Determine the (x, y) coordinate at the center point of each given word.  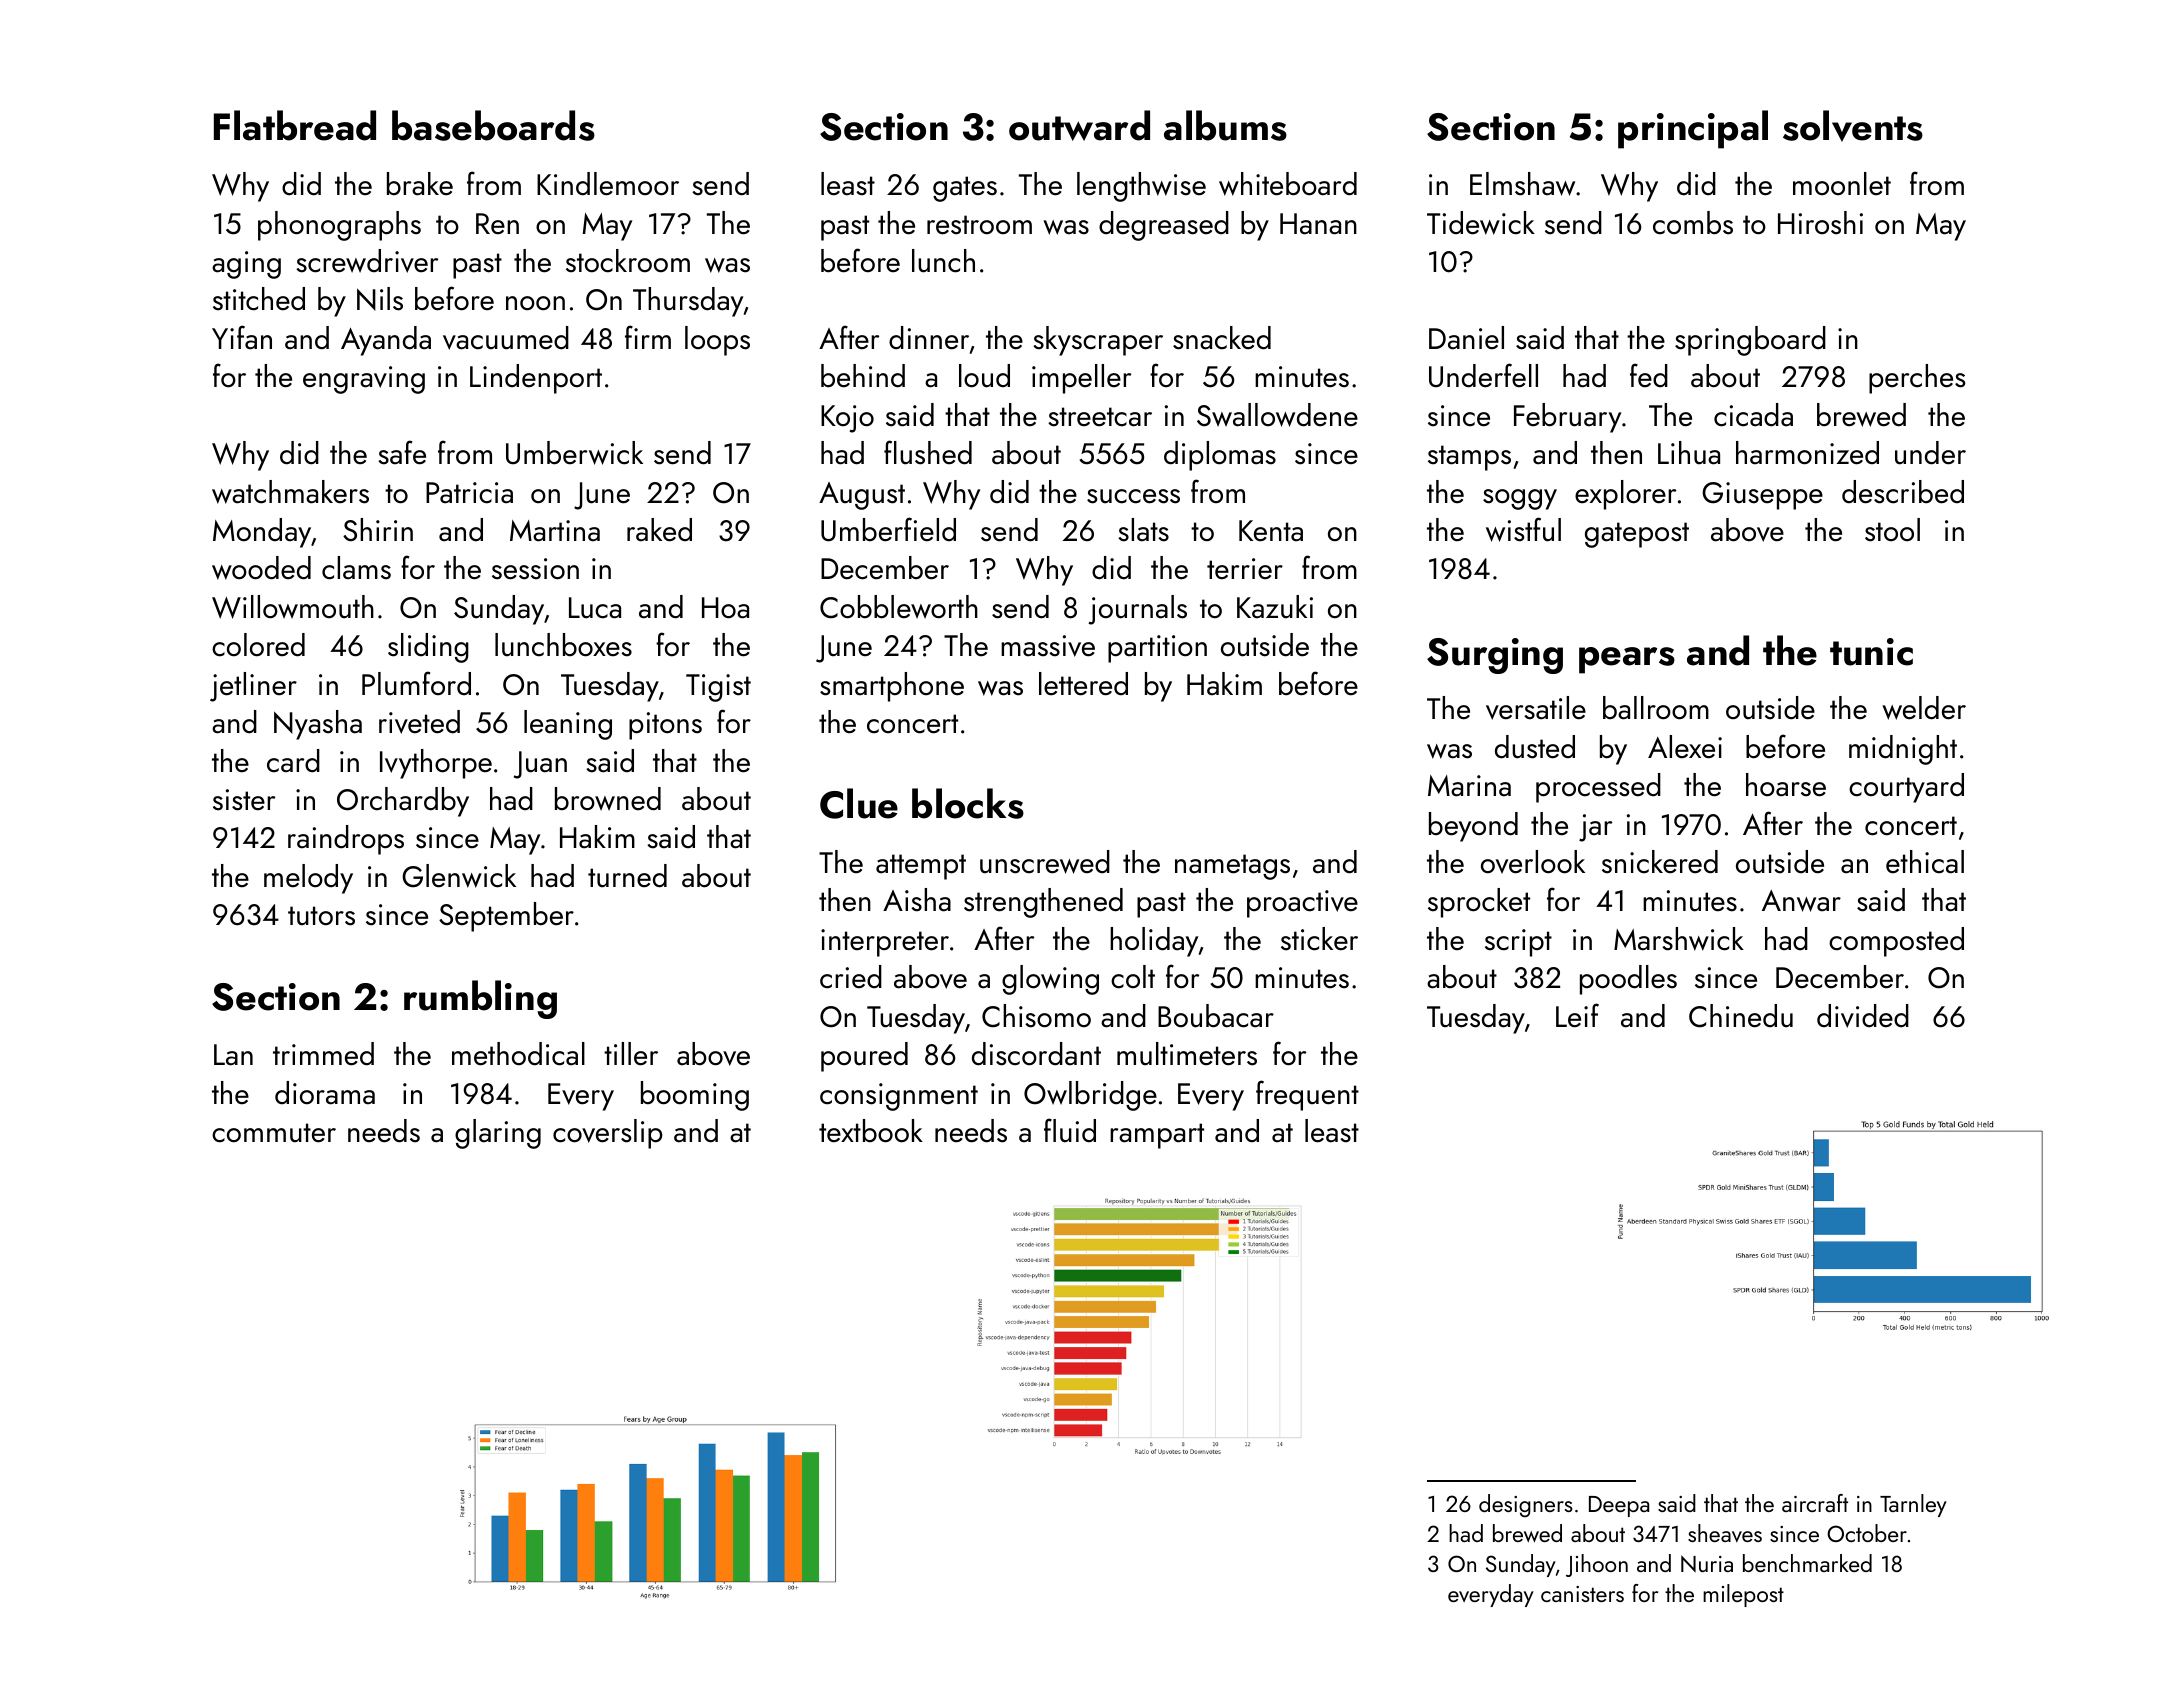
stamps (1469, 458)
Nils (380, 299)
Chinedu (1741, 1016)
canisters (1582, 1594)
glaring (498, 1134)
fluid (1070, 1130)
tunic (1871, 652)
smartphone (892, 687)
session (535, 569)
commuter (274, 1133)
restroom (979, 225)
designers (1526, 1506)
